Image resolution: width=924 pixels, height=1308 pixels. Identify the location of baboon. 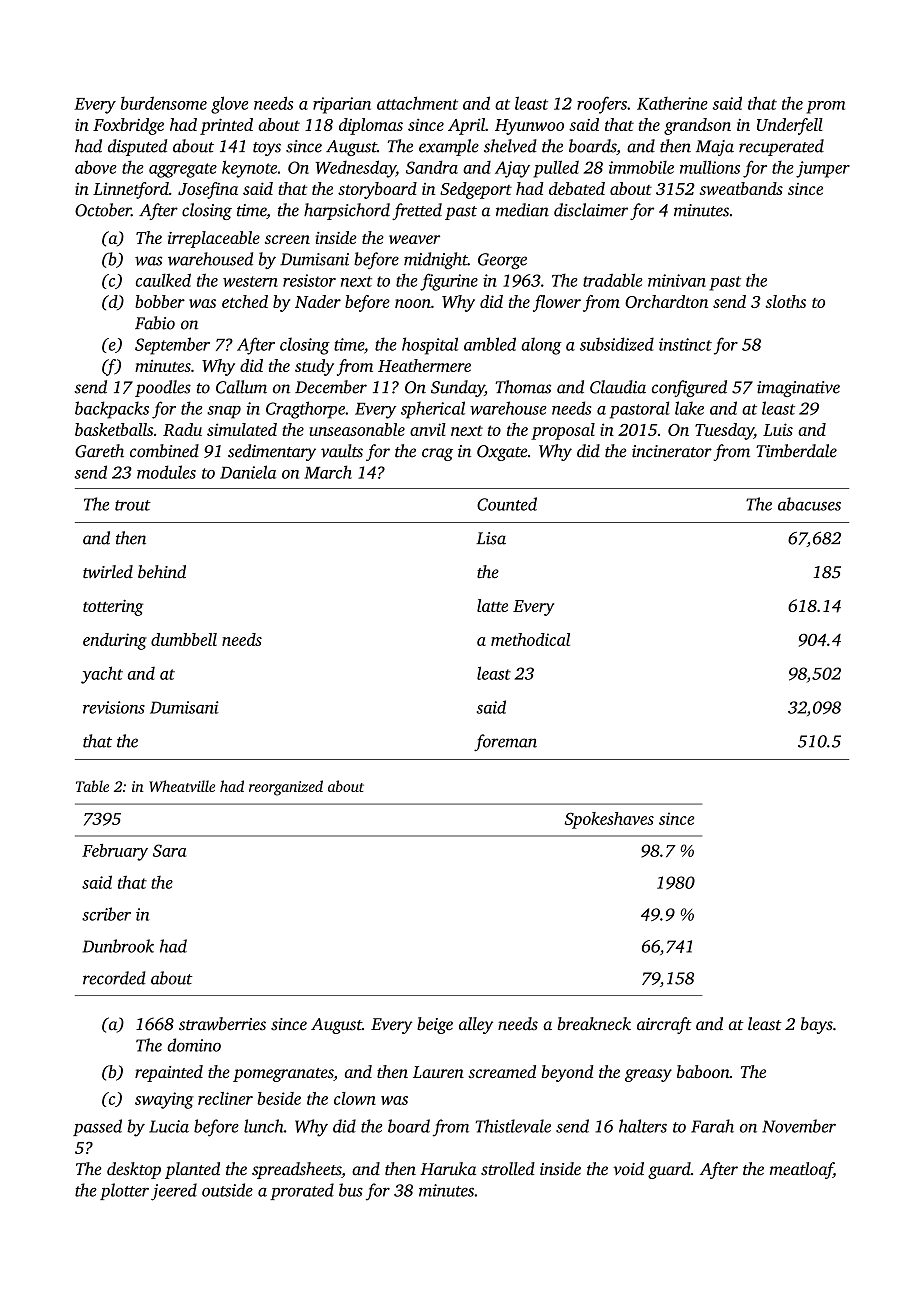
(703, 1071).
